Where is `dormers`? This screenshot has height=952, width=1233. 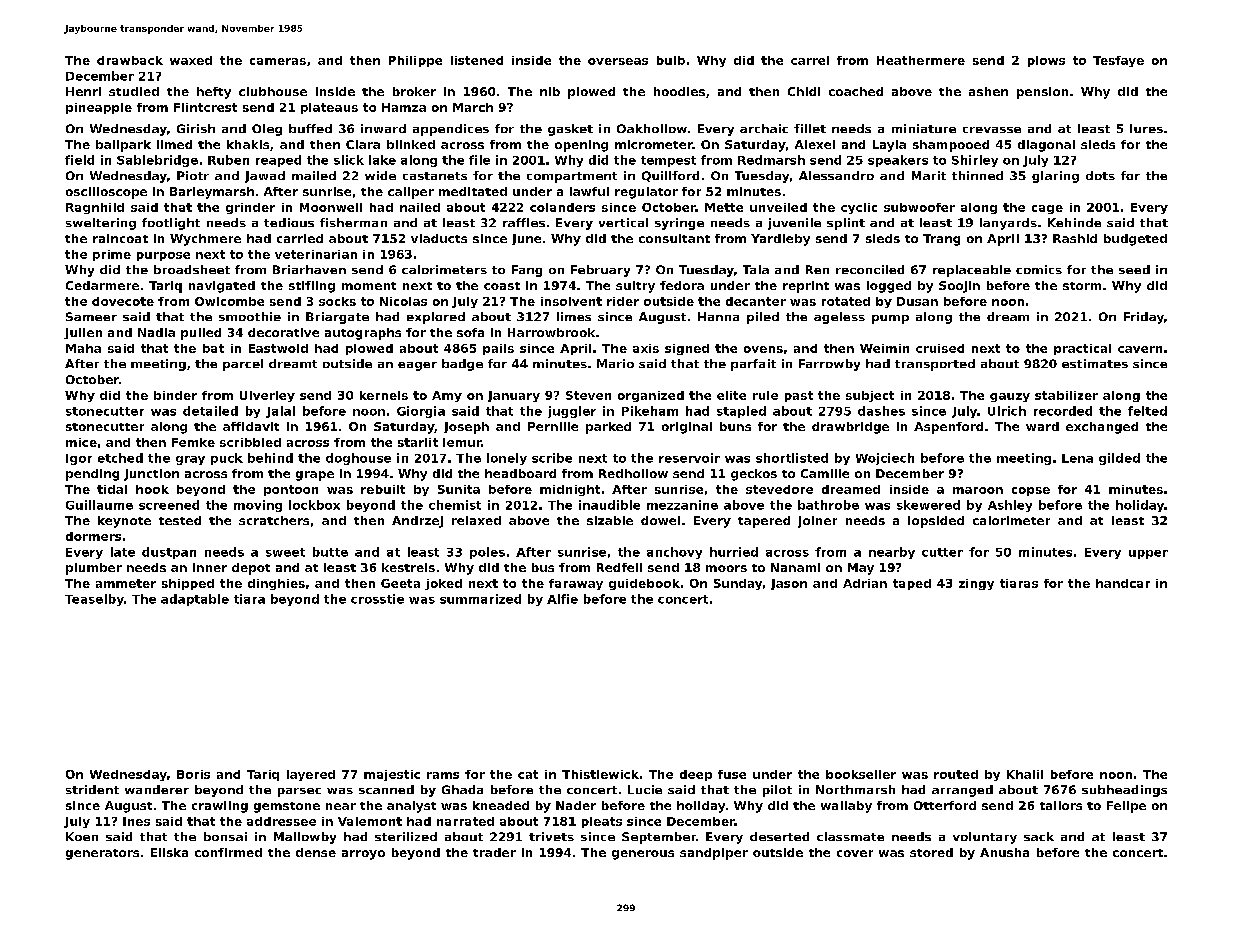
dormers is located at coordinates (93, 536).
